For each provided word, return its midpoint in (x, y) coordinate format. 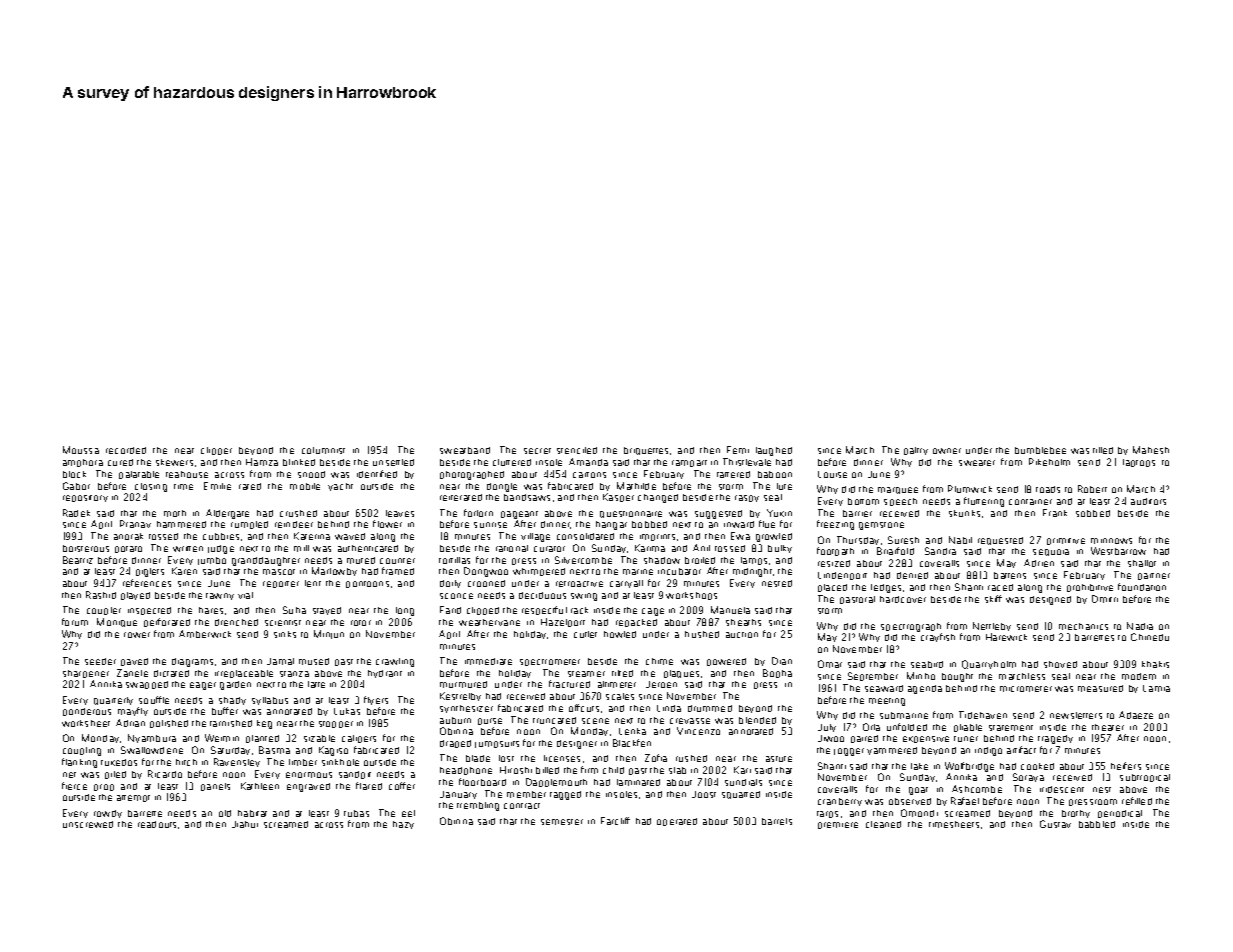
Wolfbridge (969, 767)
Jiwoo (831, 738)
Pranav (135, 524)
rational (512, 548)
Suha (294, 610)
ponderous (87, 712)
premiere (838, 825)
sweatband (465, 450)
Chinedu (1150, 637)
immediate (488, 661)
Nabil (960, 540)
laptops (1139, 463)
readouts (157, 824)
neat (184, 451)
